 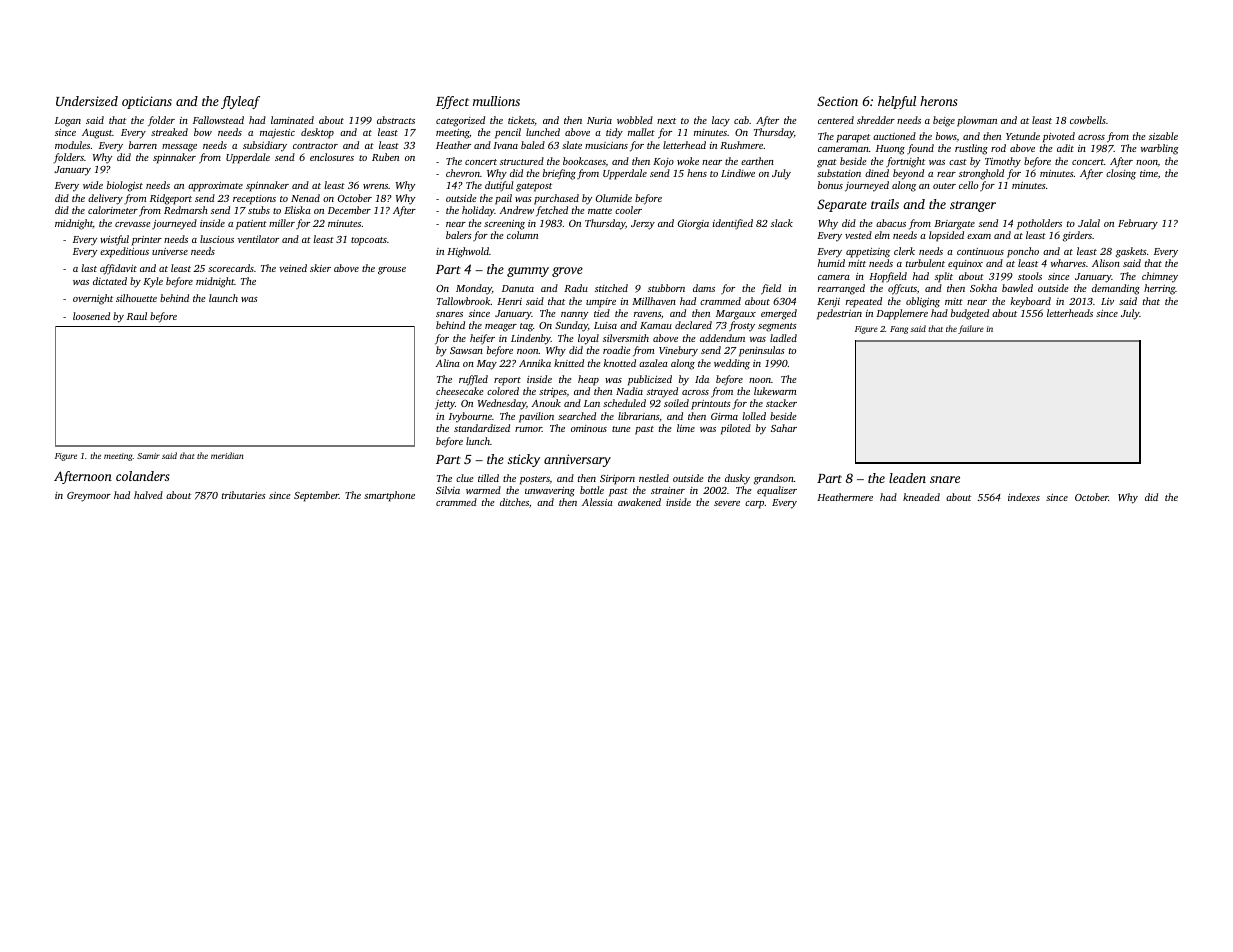 I want to click on failure, so click(x=971, y=329).
